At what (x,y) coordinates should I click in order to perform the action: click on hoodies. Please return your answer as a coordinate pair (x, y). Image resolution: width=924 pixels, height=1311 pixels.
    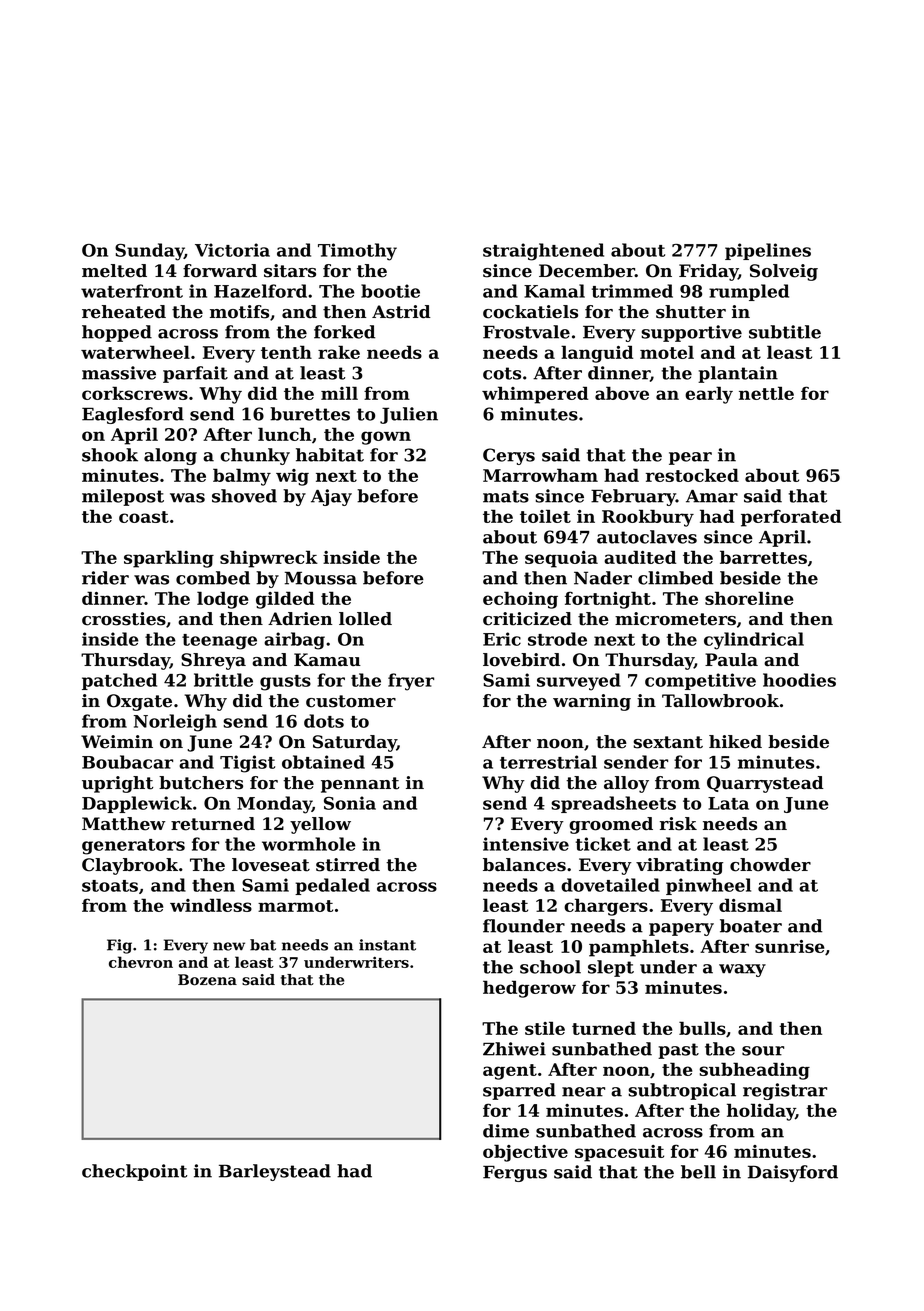
    Looking at the image, I should click on (799, 680).
